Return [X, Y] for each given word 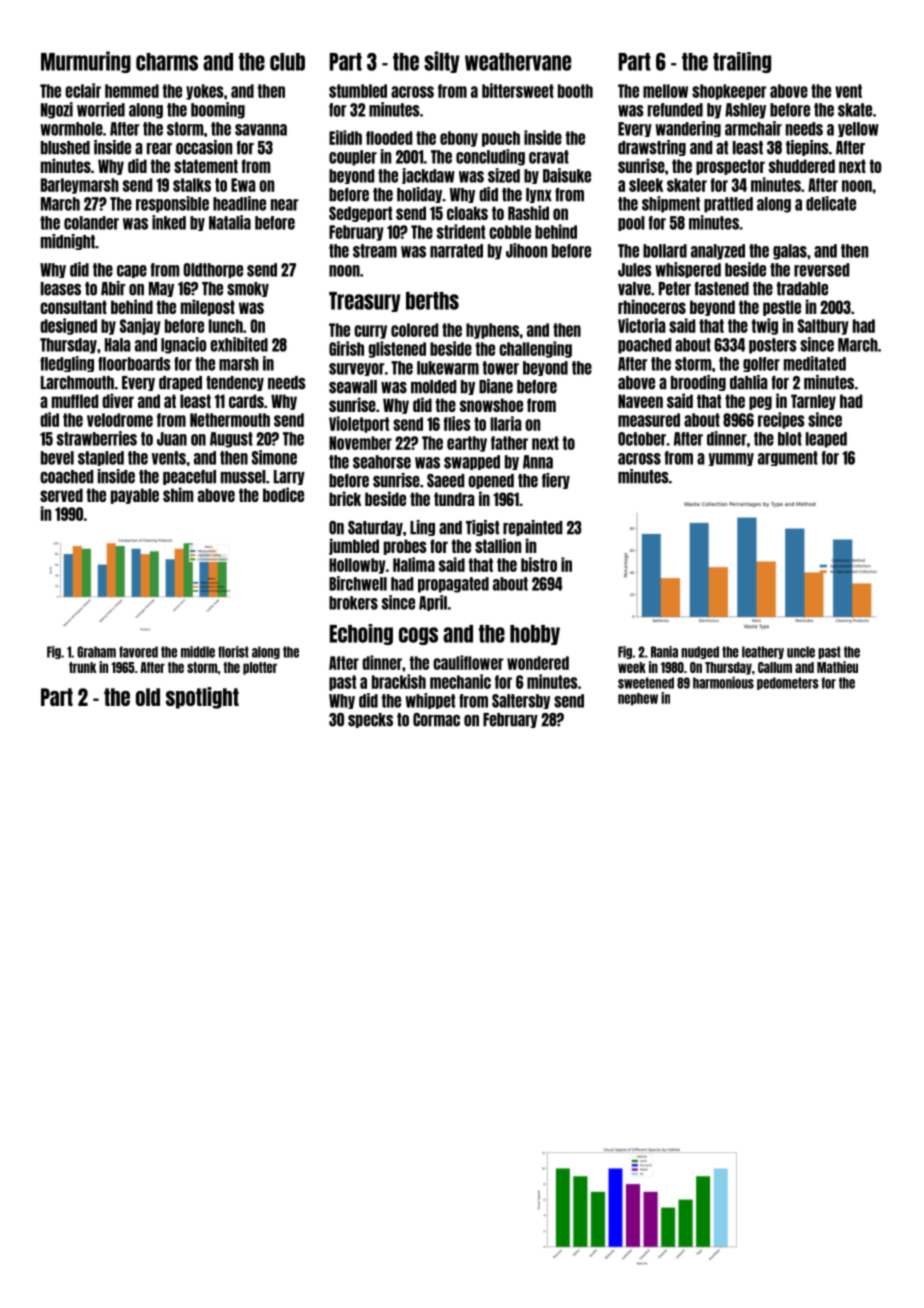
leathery [763, 652]
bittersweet [518, 90]
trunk [82, 667]
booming [218, 110]
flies [457, 423]
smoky [248, 289]
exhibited [239, 344]
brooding [698, 383]
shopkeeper [729, 92]
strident [461, 231]
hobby [535, 635]
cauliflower [468, 662]
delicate [831, 203]
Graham [96, 652]
